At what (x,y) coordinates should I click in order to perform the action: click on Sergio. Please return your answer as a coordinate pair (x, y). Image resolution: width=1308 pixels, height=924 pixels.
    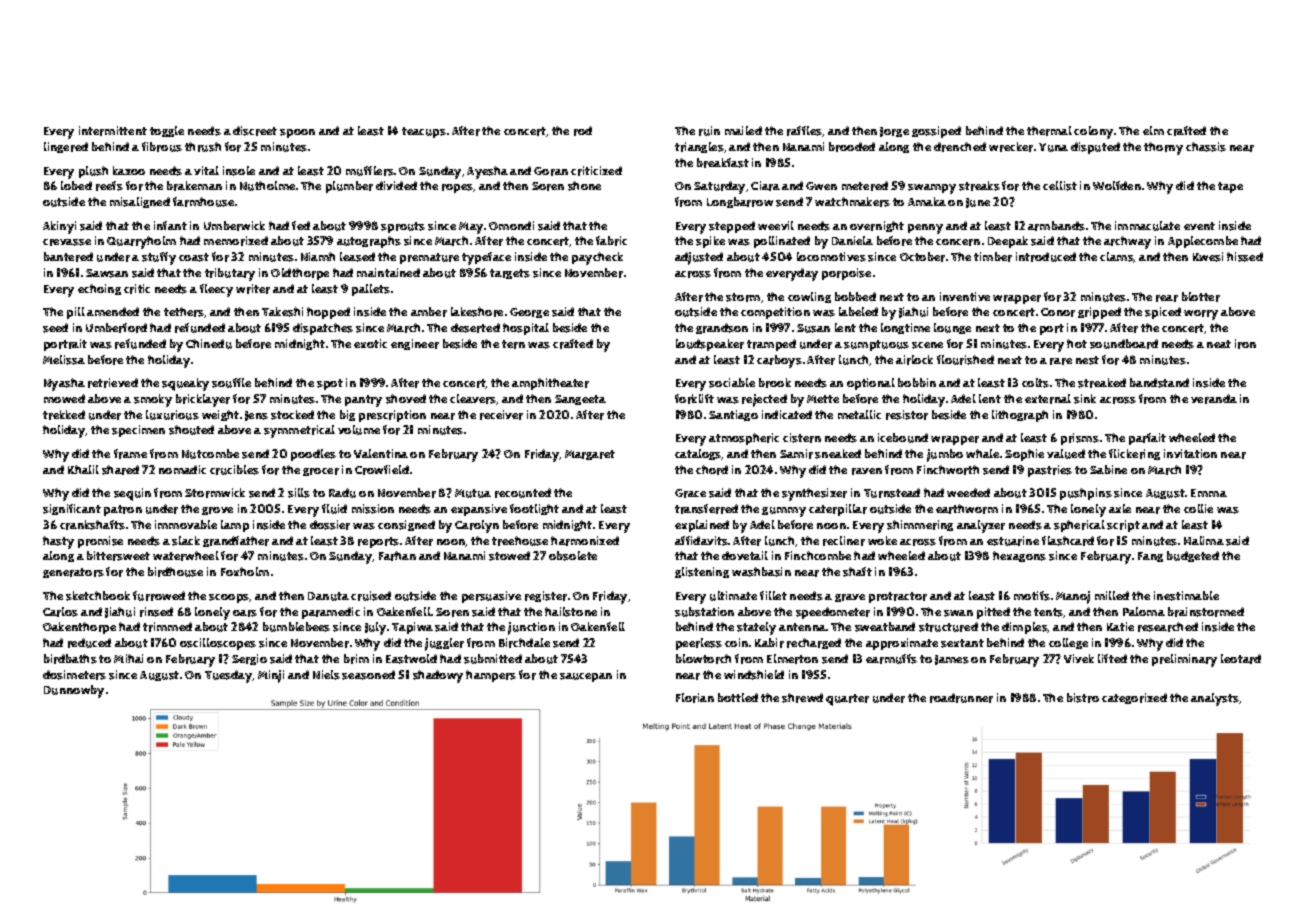
    Looking at the image, I should click on (249, 659).
